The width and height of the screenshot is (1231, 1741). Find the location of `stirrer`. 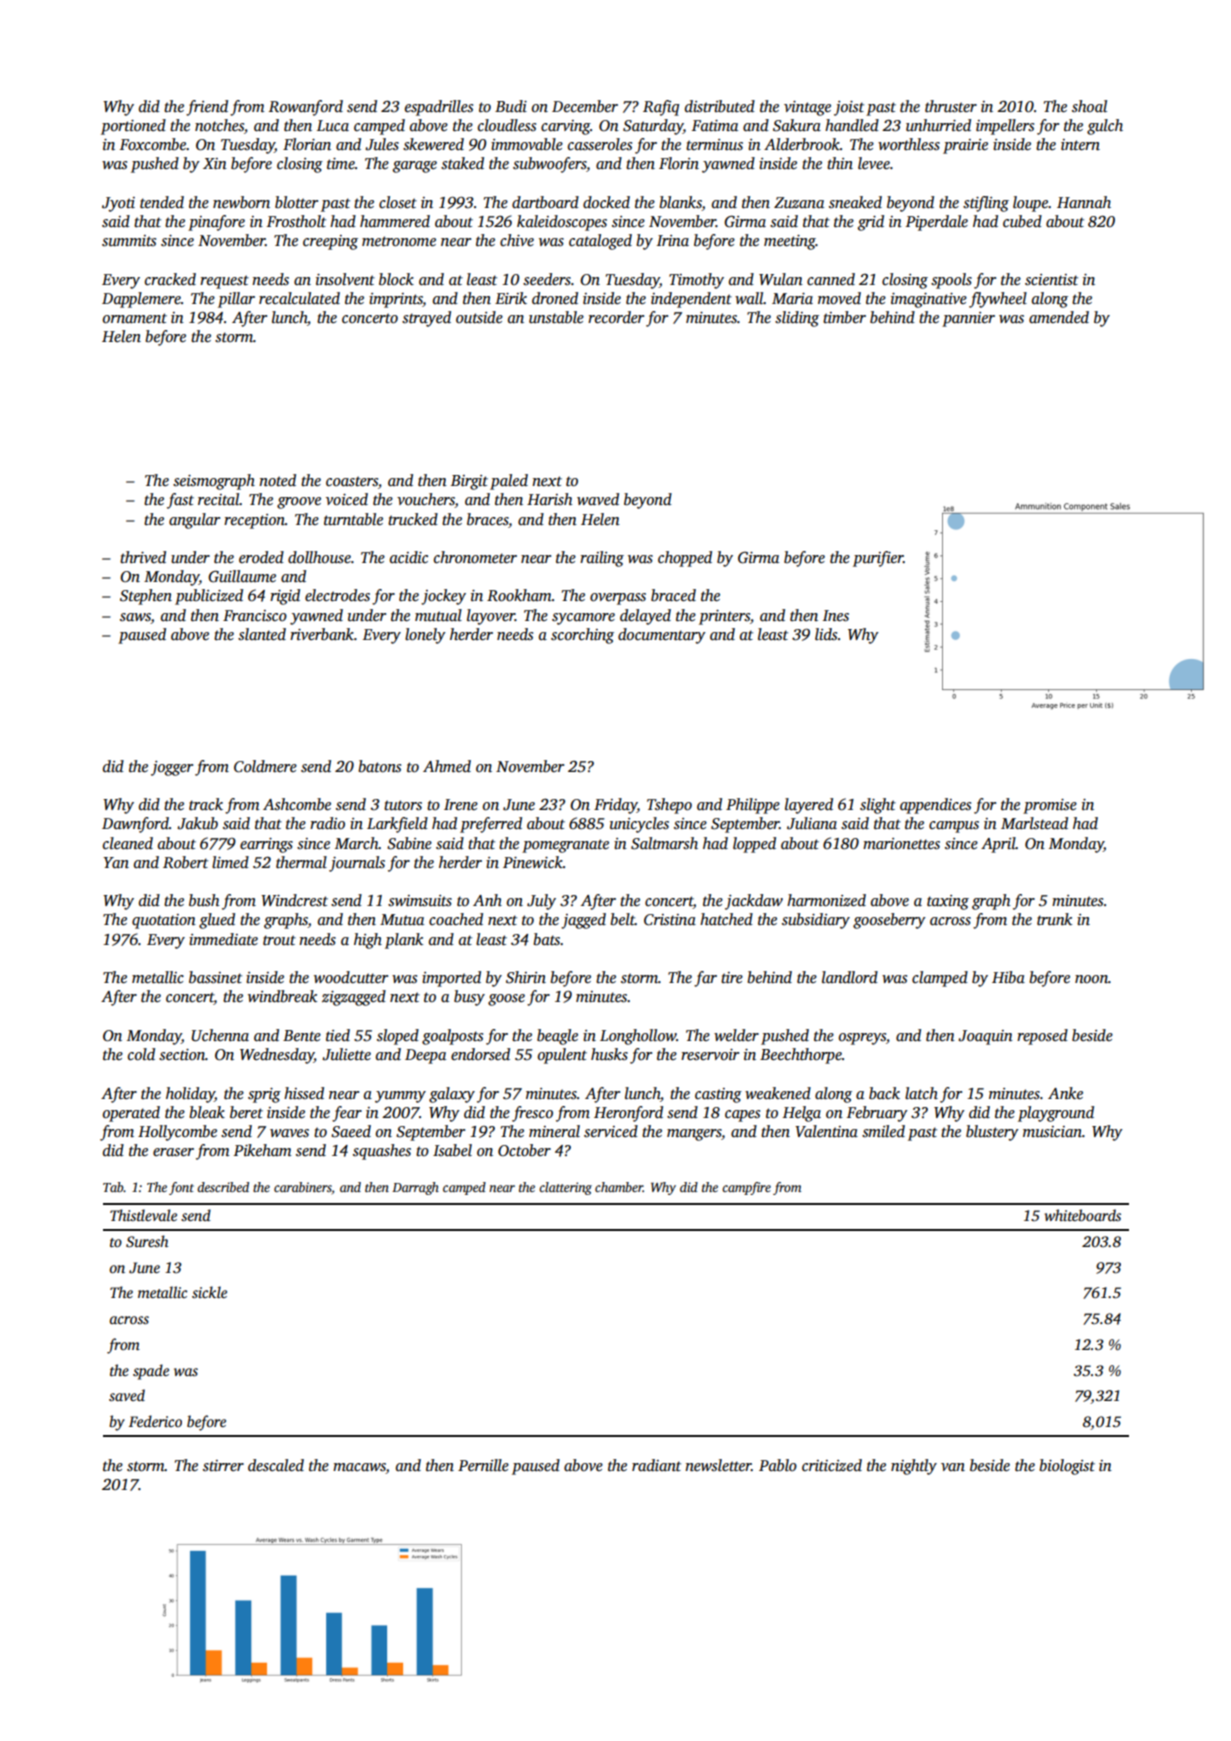

stirrer is located at coordinates (223, 1465).
